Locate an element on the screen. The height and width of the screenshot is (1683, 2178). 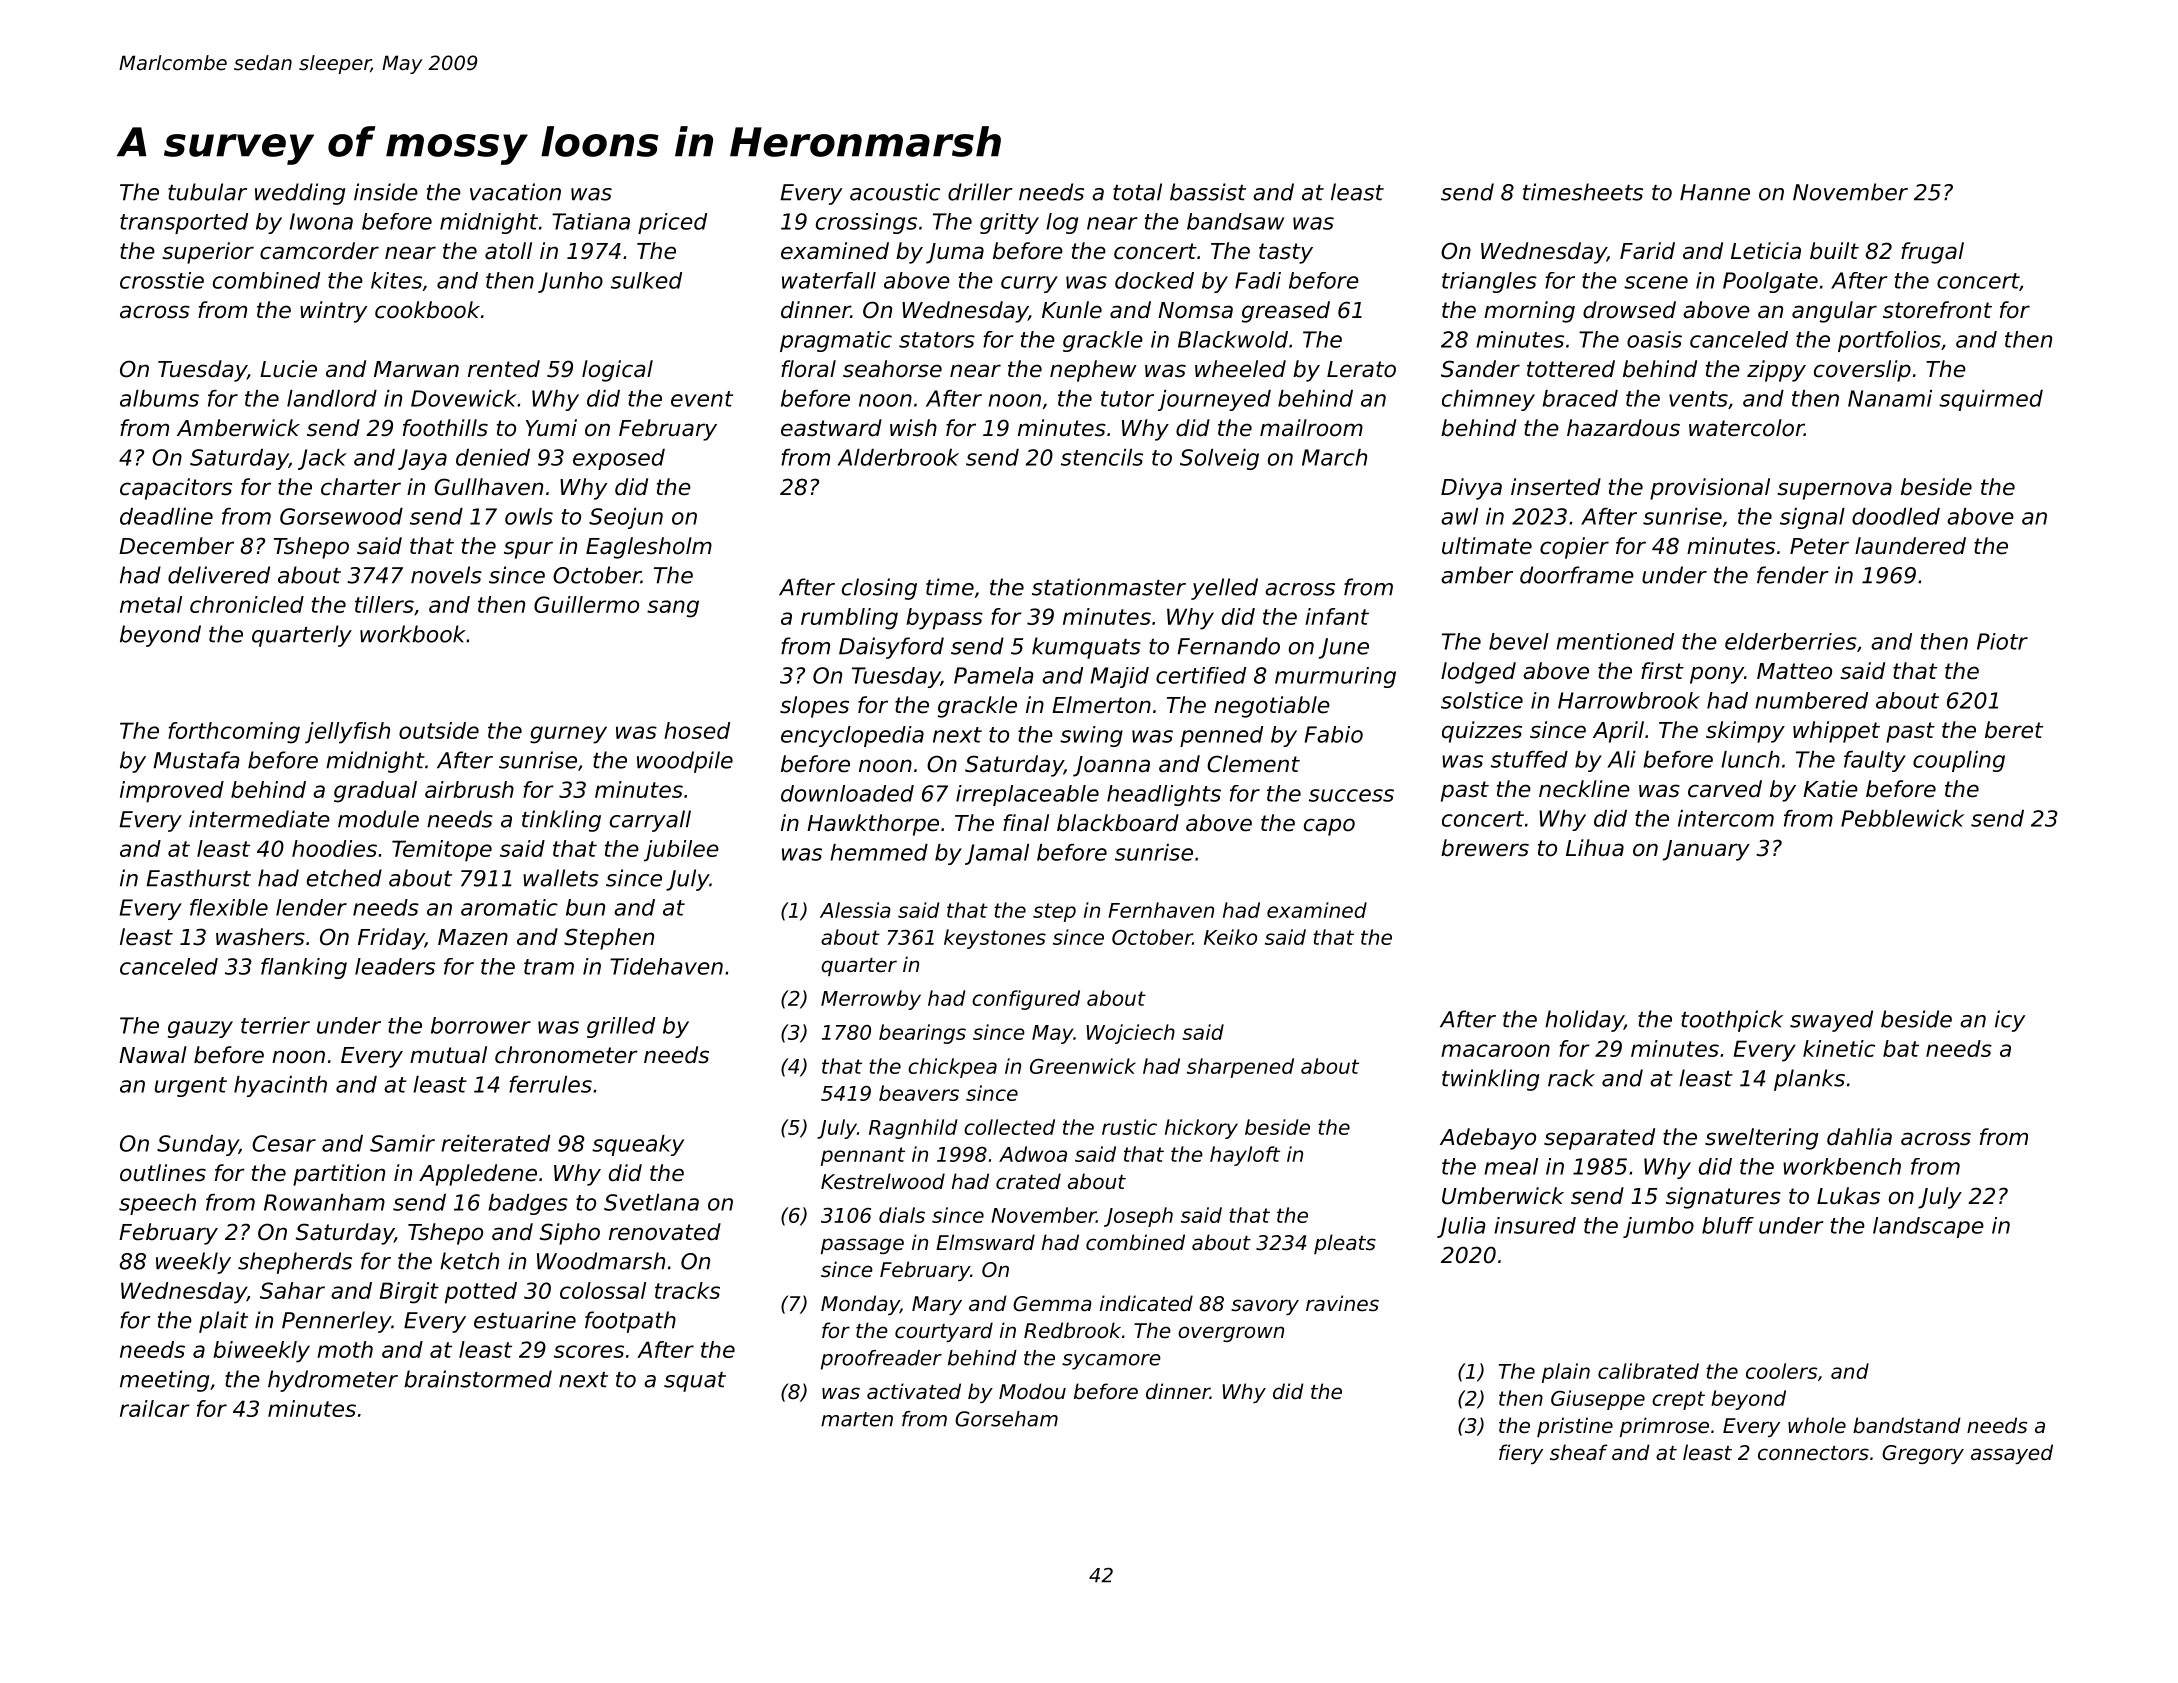
tram is located at coordinates (549, 967).
